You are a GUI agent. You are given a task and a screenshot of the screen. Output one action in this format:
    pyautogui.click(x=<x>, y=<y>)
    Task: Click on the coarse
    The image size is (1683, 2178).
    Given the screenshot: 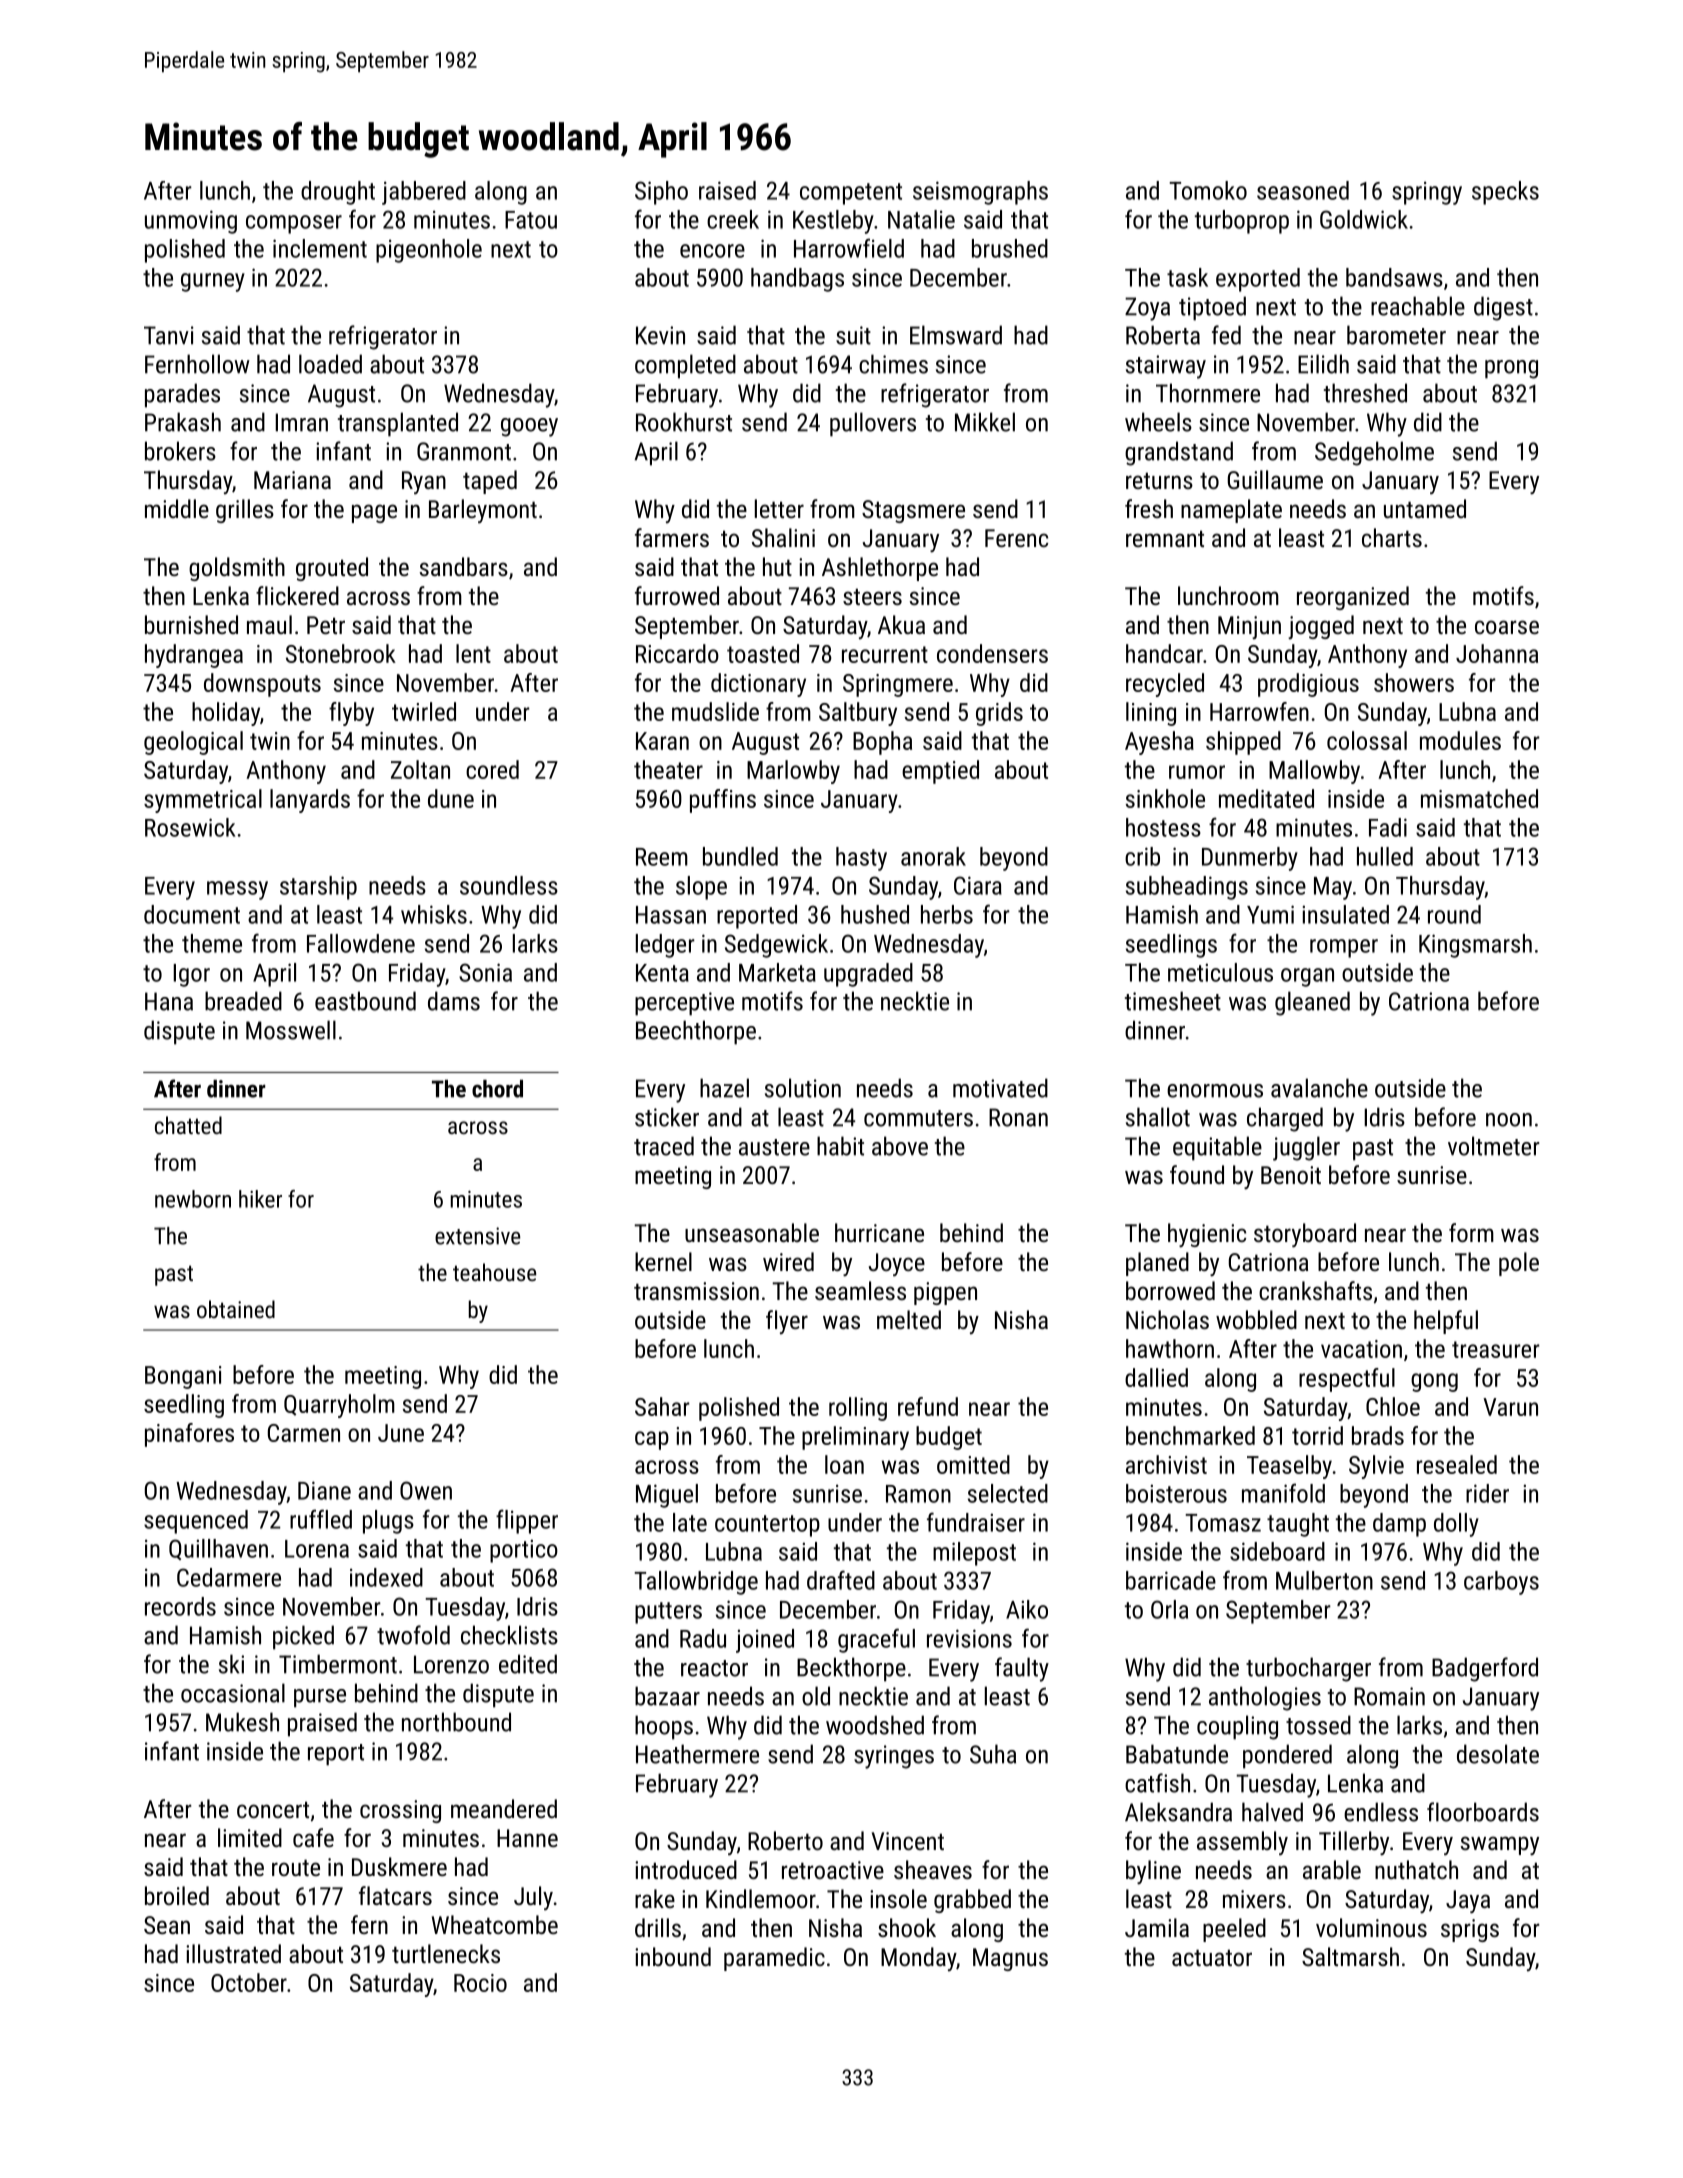 What is the action you would take?
    pyautogui.click(x=1507, y=627)
